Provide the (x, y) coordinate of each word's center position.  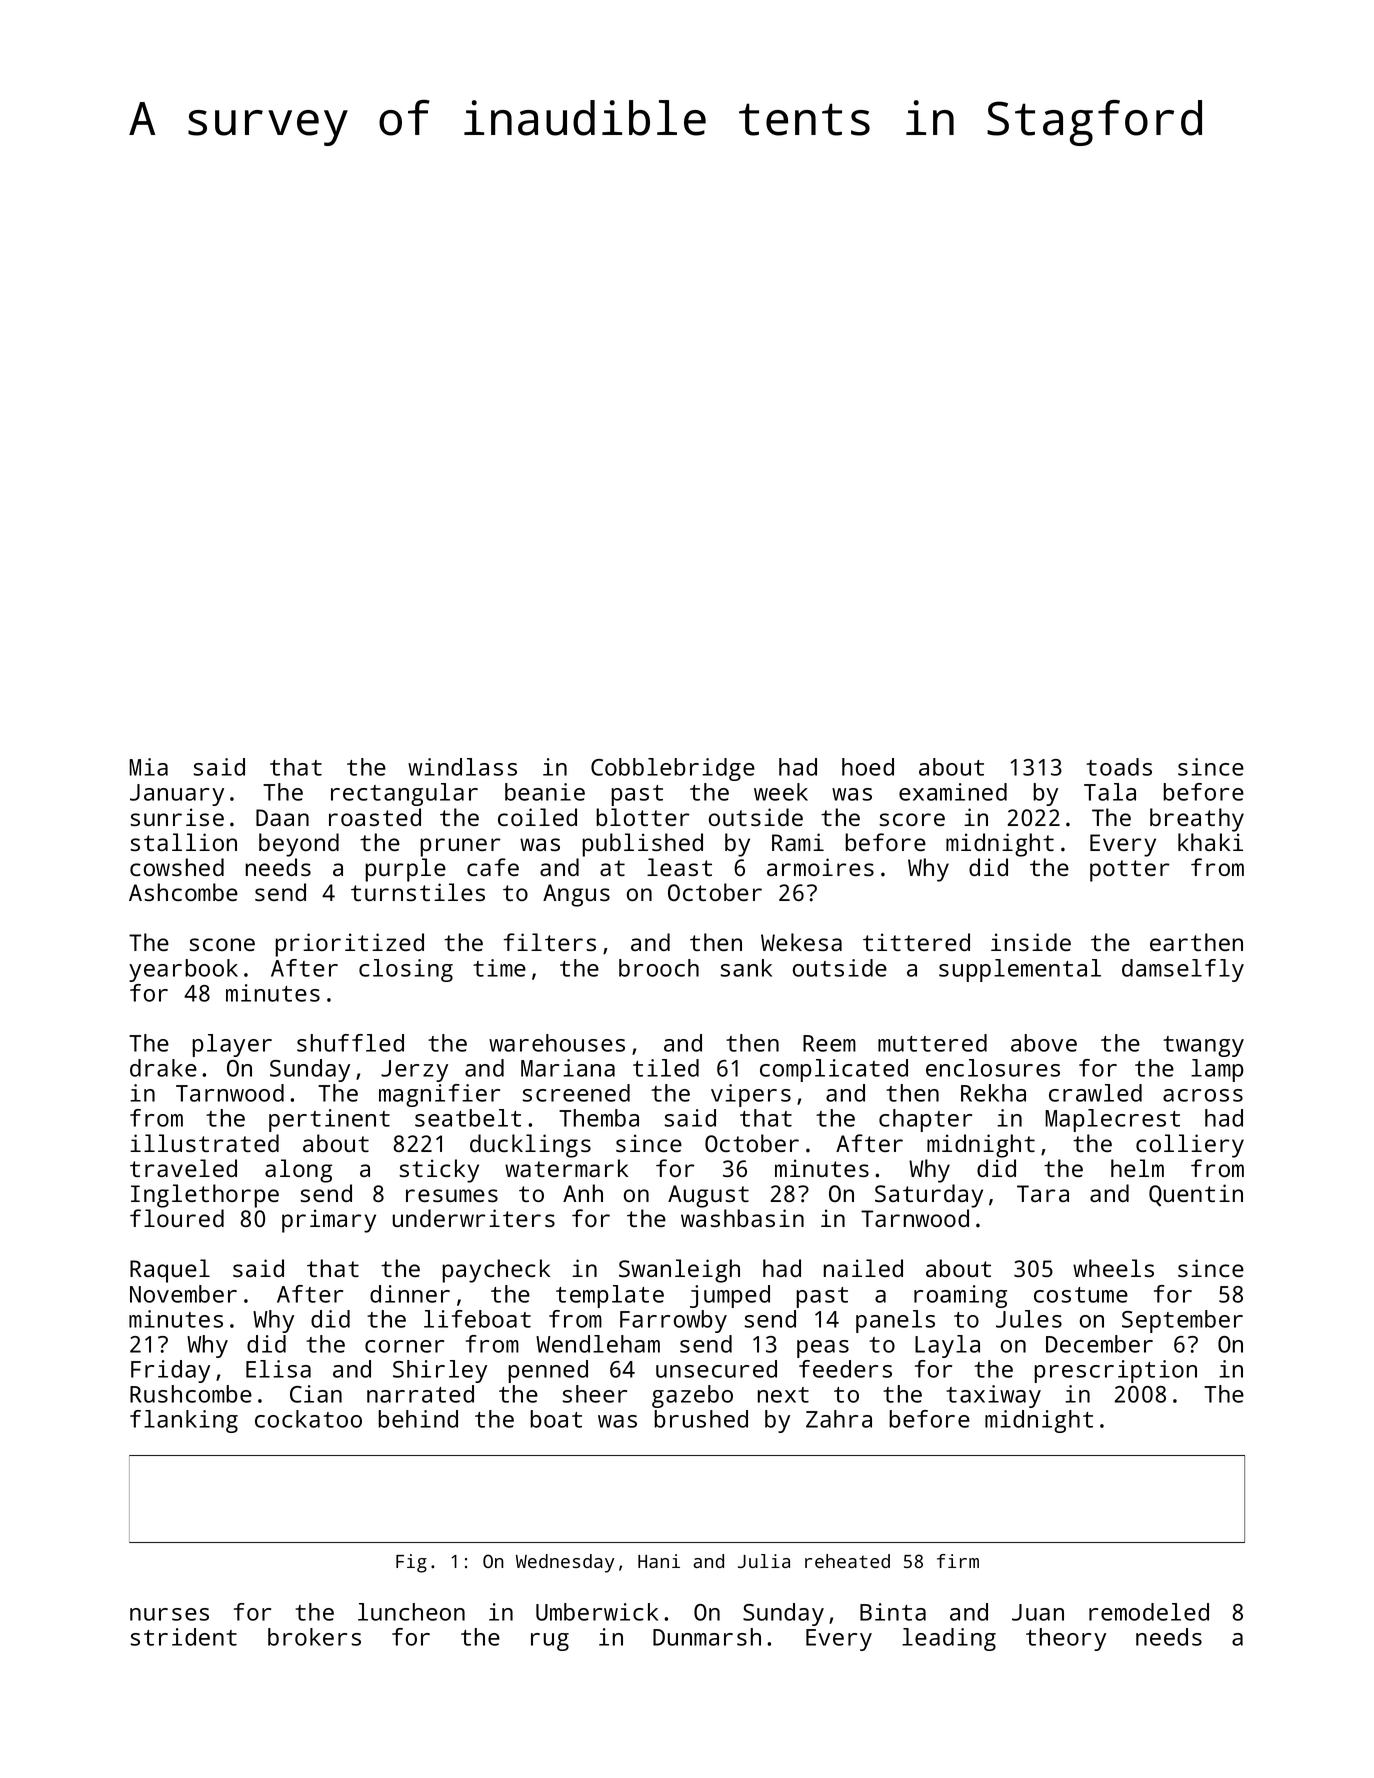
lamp (1217, 1070)
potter (1130, 871)
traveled (183, 1168)
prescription (1115, 1371)
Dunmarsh (707, 1637)
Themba (599, 1118)
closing (406, 970)
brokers (314, 1637)
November (183, 1294)
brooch (659, 968)
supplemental (1020, 970)
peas (823, 1349)
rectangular (404, 794)
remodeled (1149, 1612)
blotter (643, 817)
